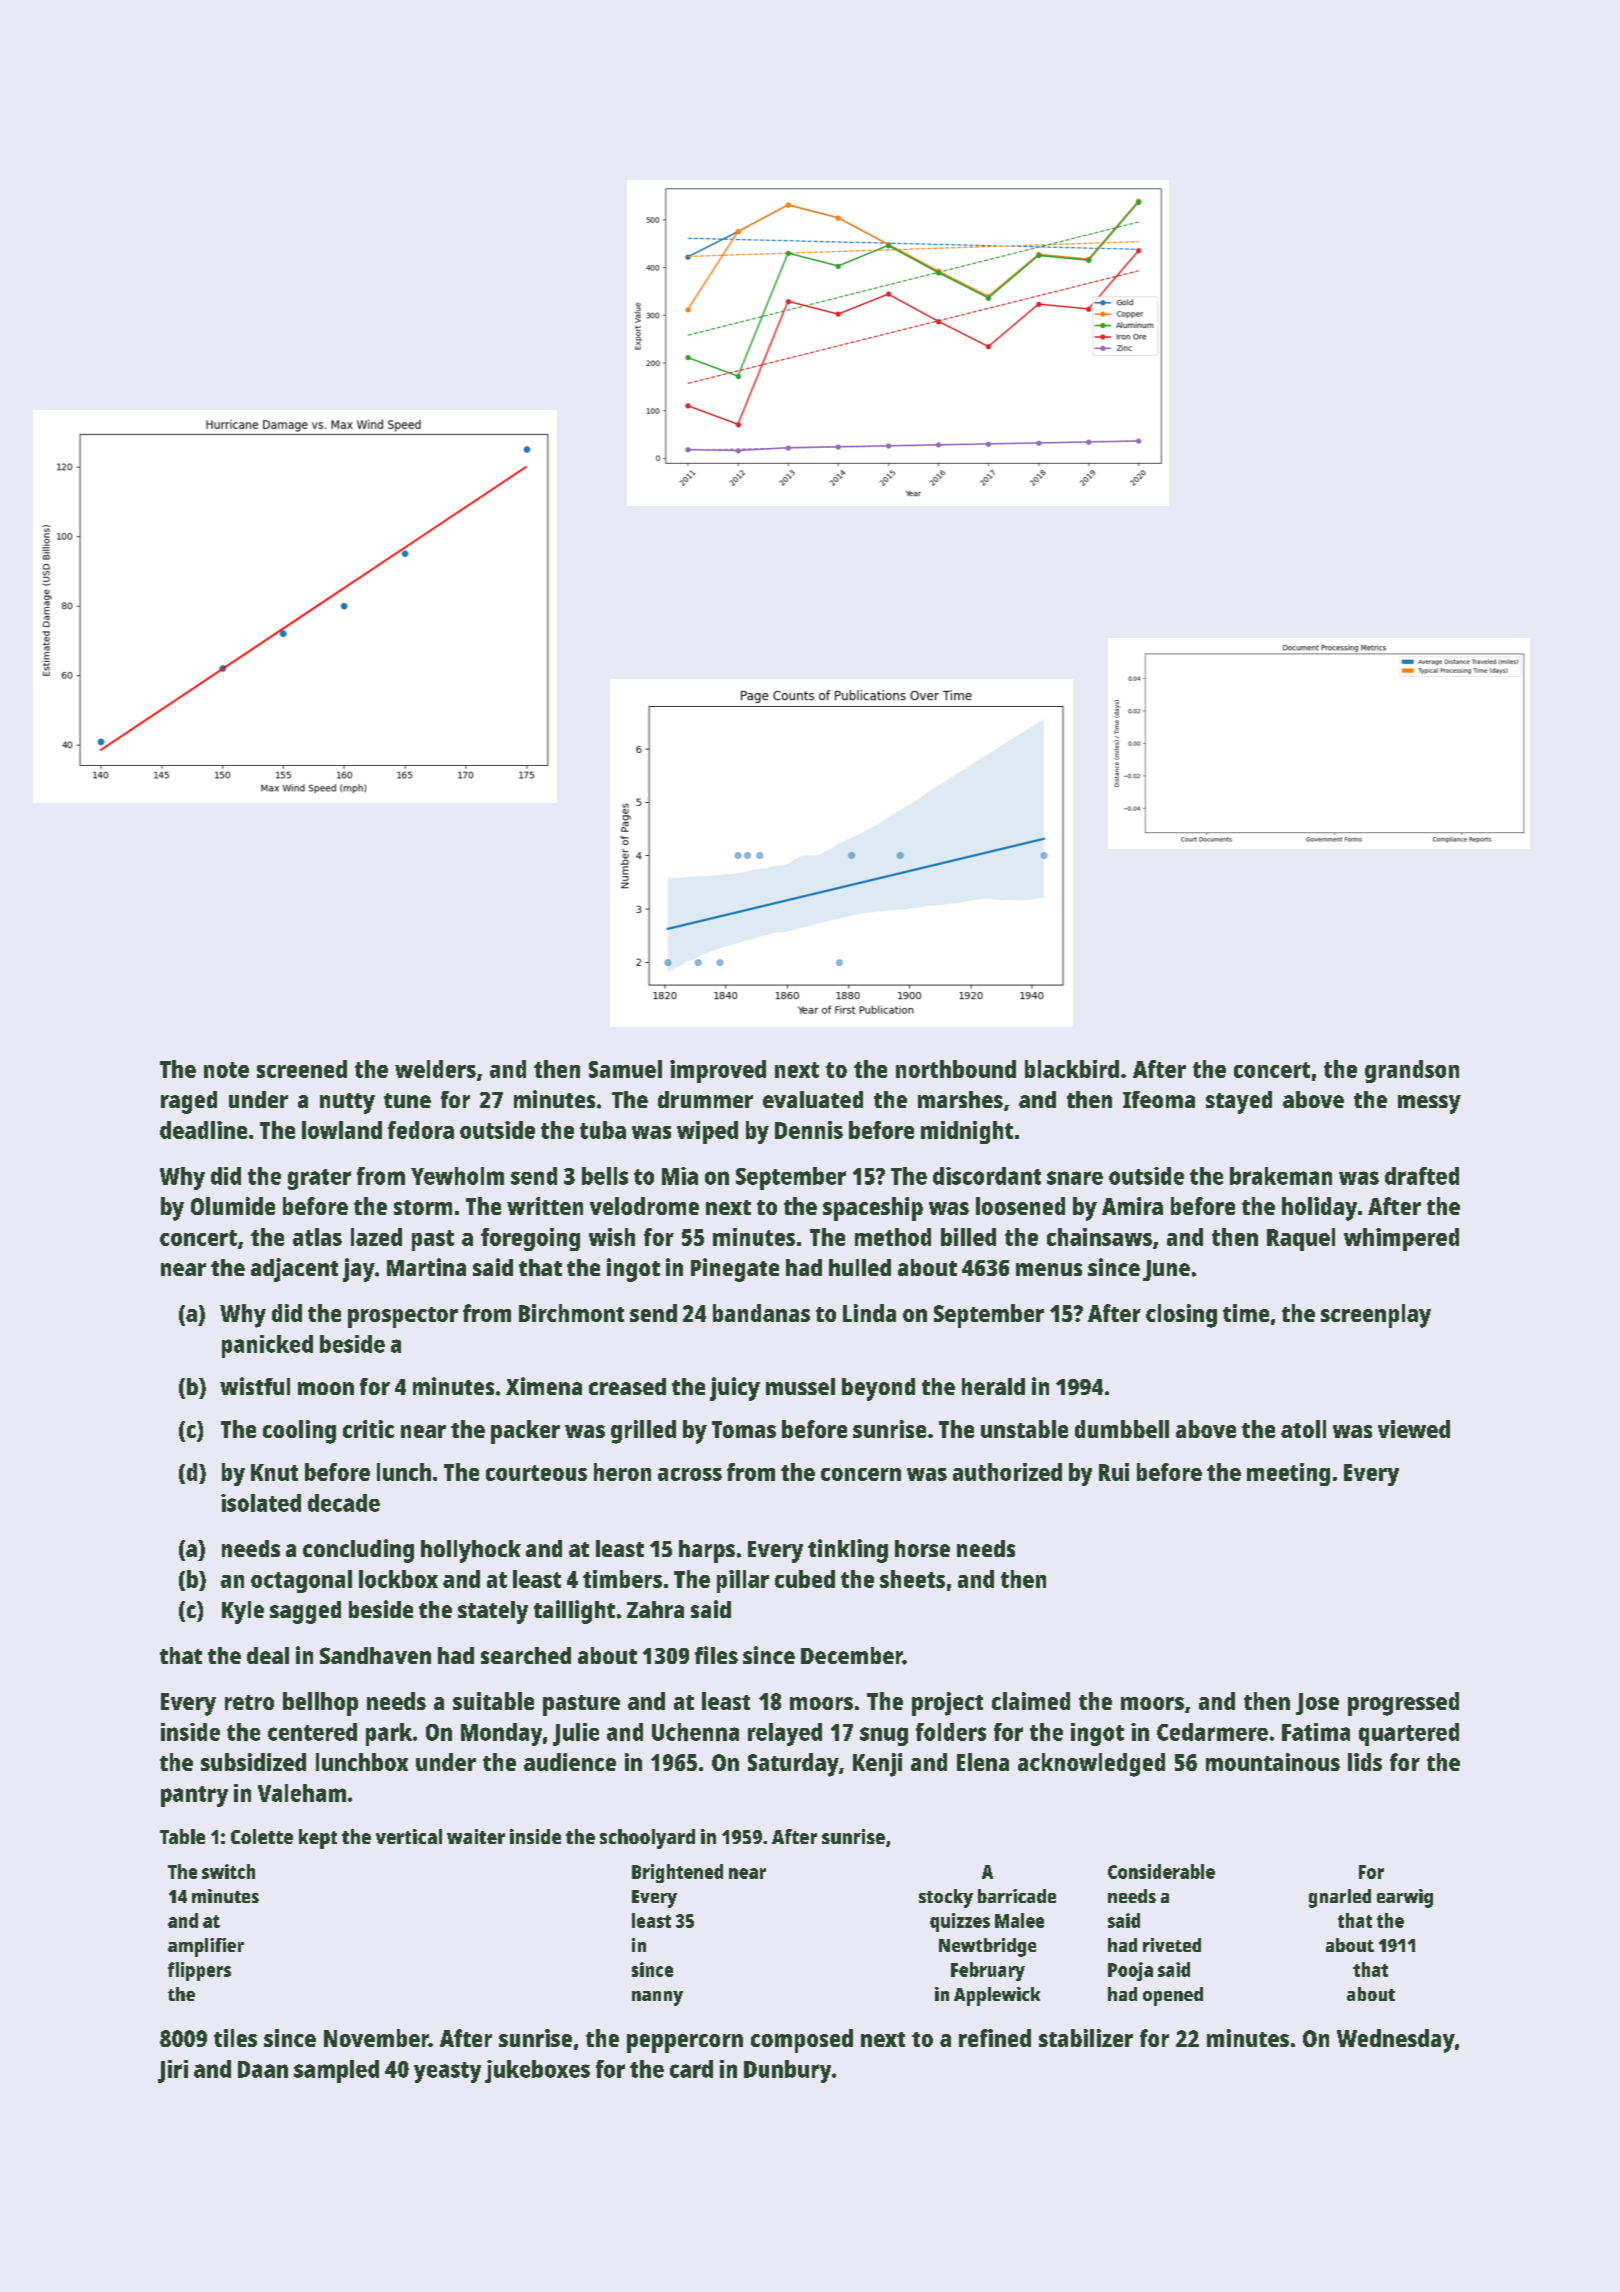 This page has height=2292, width=1620. I want to click on audience, so click(570, 1762).
